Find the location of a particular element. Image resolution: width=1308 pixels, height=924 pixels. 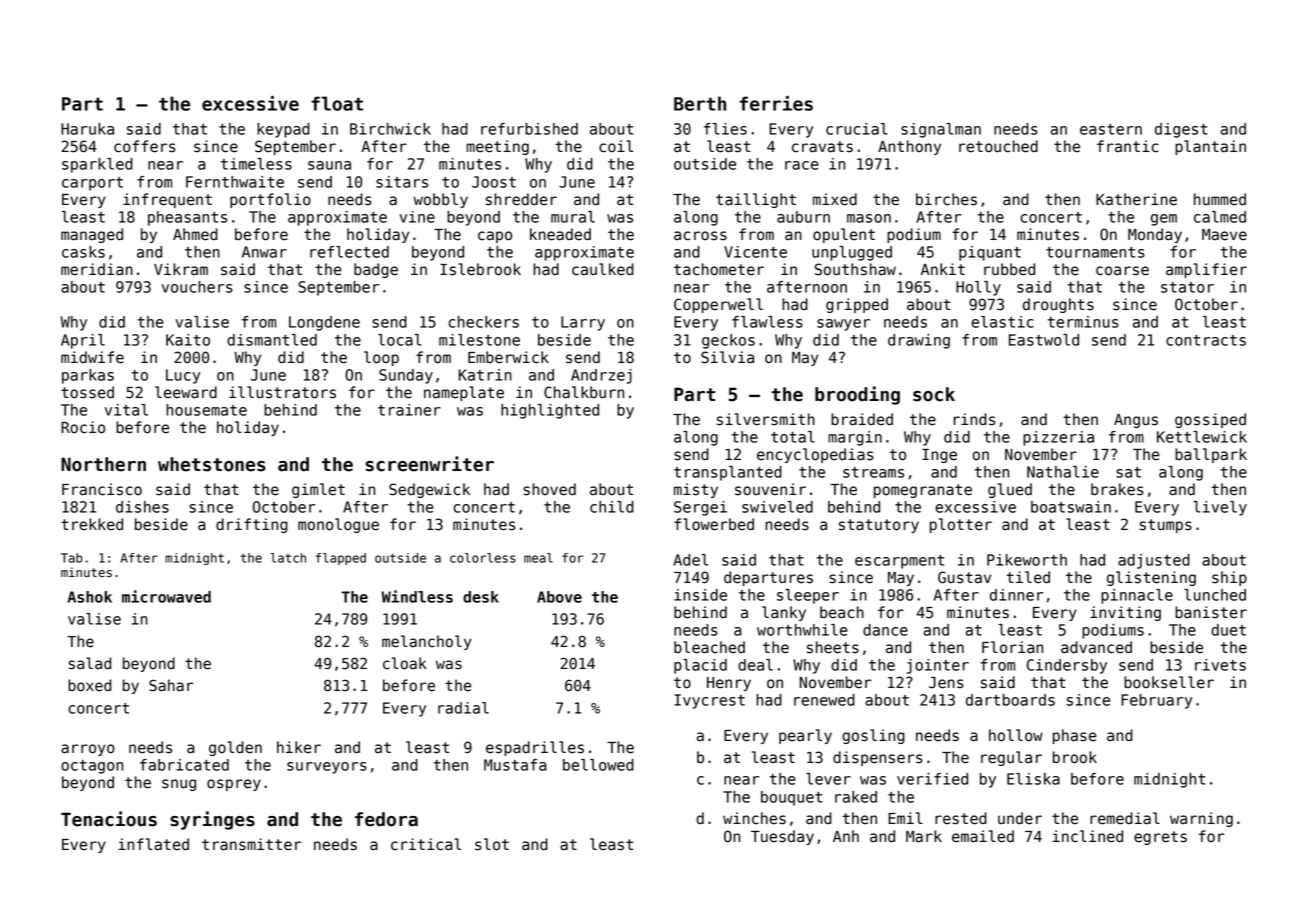

Haruka is located at coordinates (87, 129).
